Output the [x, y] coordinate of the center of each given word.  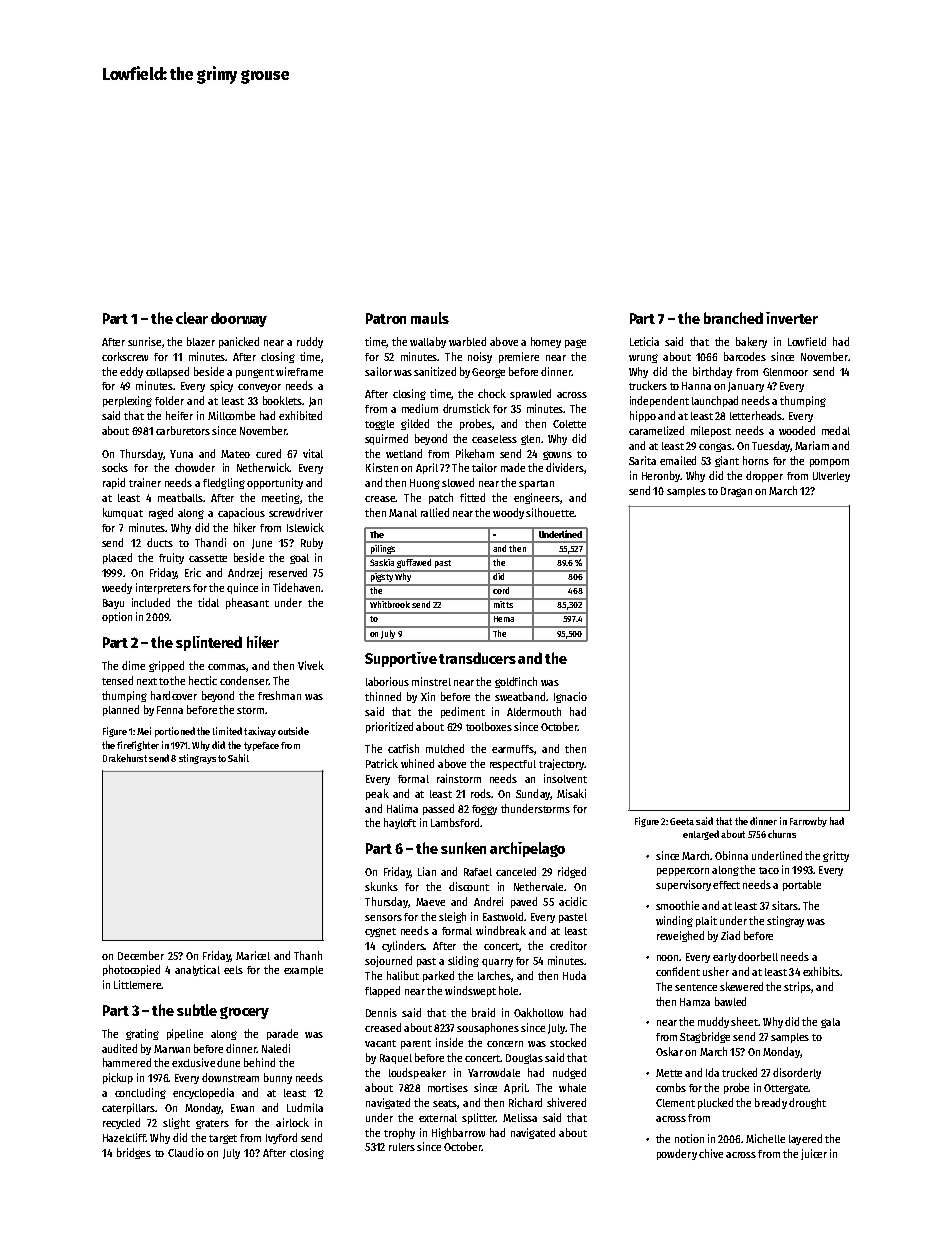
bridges [134, 1153]
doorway [239, 319]
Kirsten [382, 467]
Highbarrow [458, 1133]
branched [733, 318]
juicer [814, 1154]
